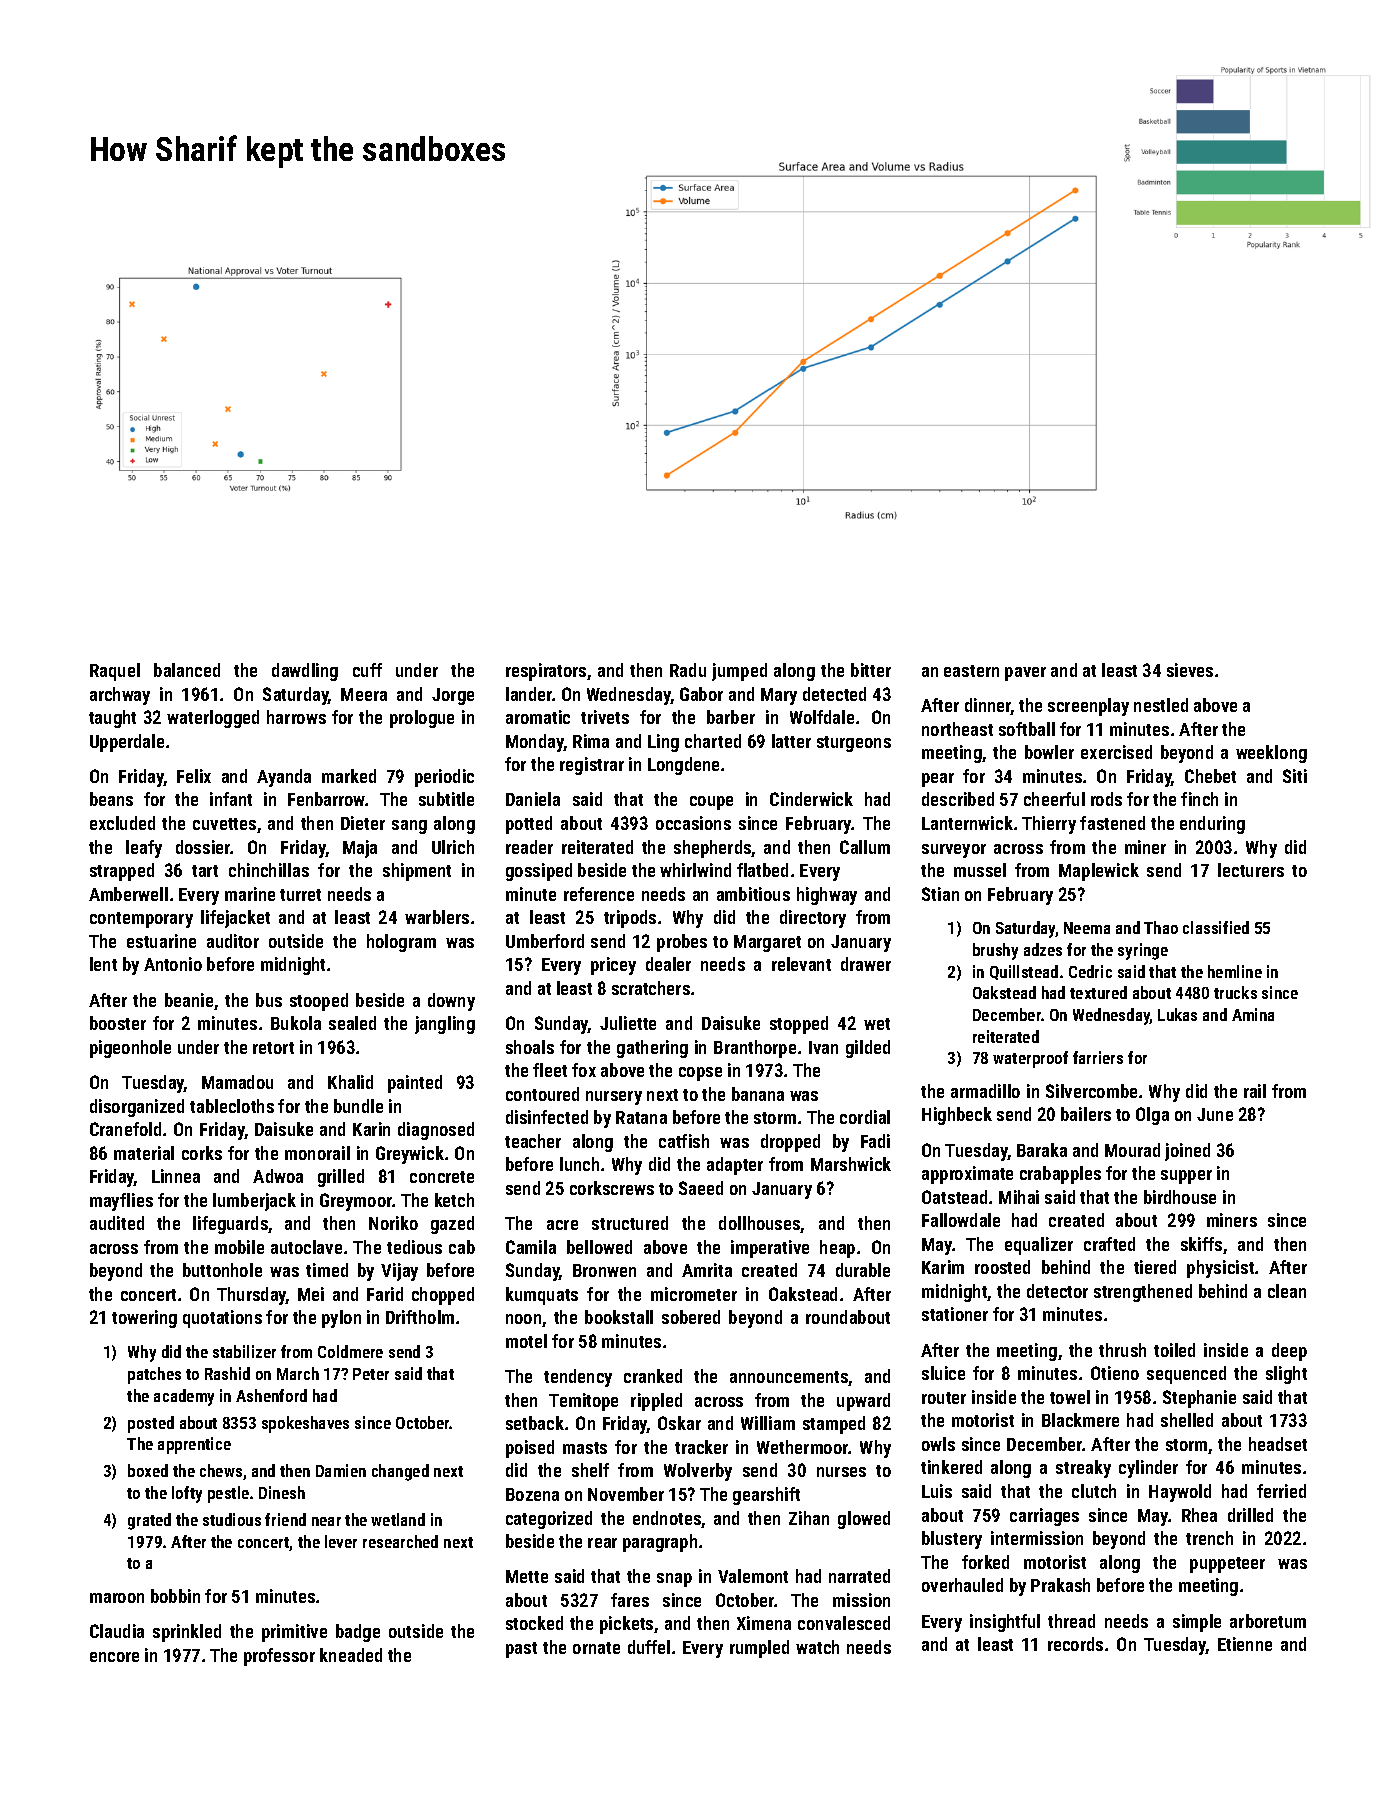  What do you see at coordinates (1186, 1375) in the document?
I see `sequenced` at bounding box center [1186, 1375].
